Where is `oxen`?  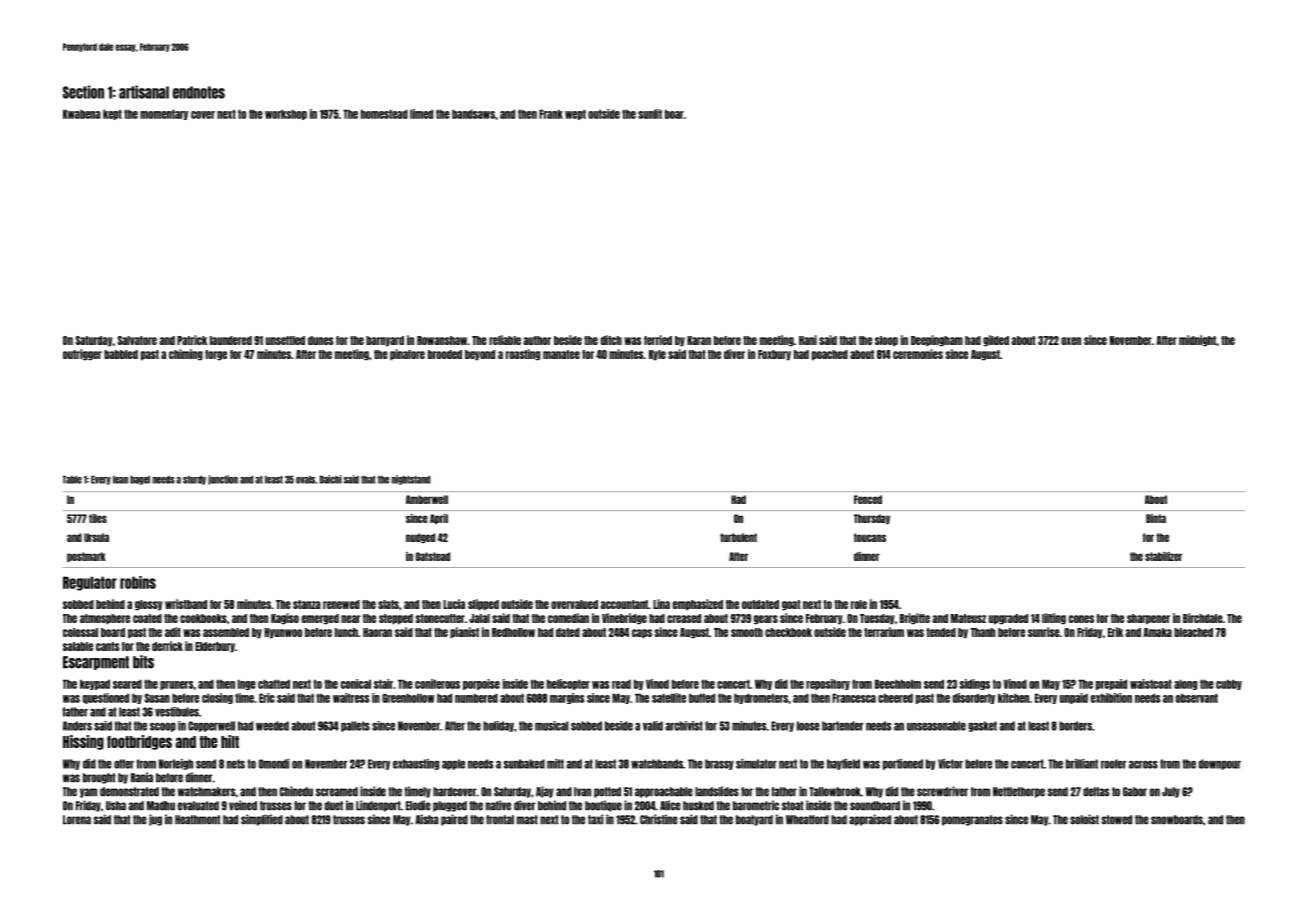 oxen is located at coordinates (1071, 341).
